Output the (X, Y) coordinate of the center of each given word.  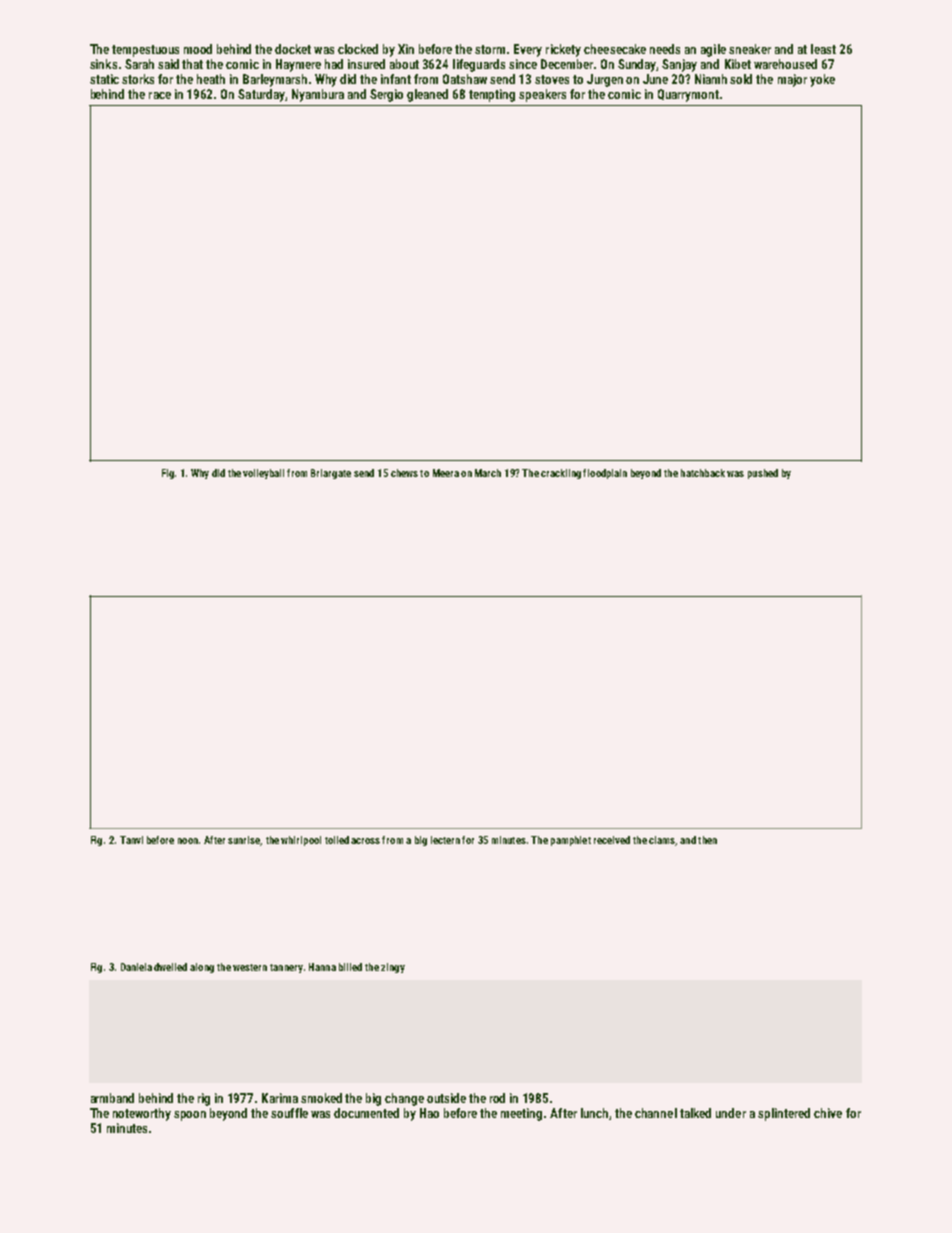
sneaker (750, 49)
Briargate (331, 474)
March (488, 473)
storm (490, 49)
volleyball (263, 474)
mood (198, 49)
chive (828, 1113)
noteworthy (142, 1114)
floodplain (605, 474)
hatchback (703, 473)
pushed (763, 474)
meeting (521, 1114)
